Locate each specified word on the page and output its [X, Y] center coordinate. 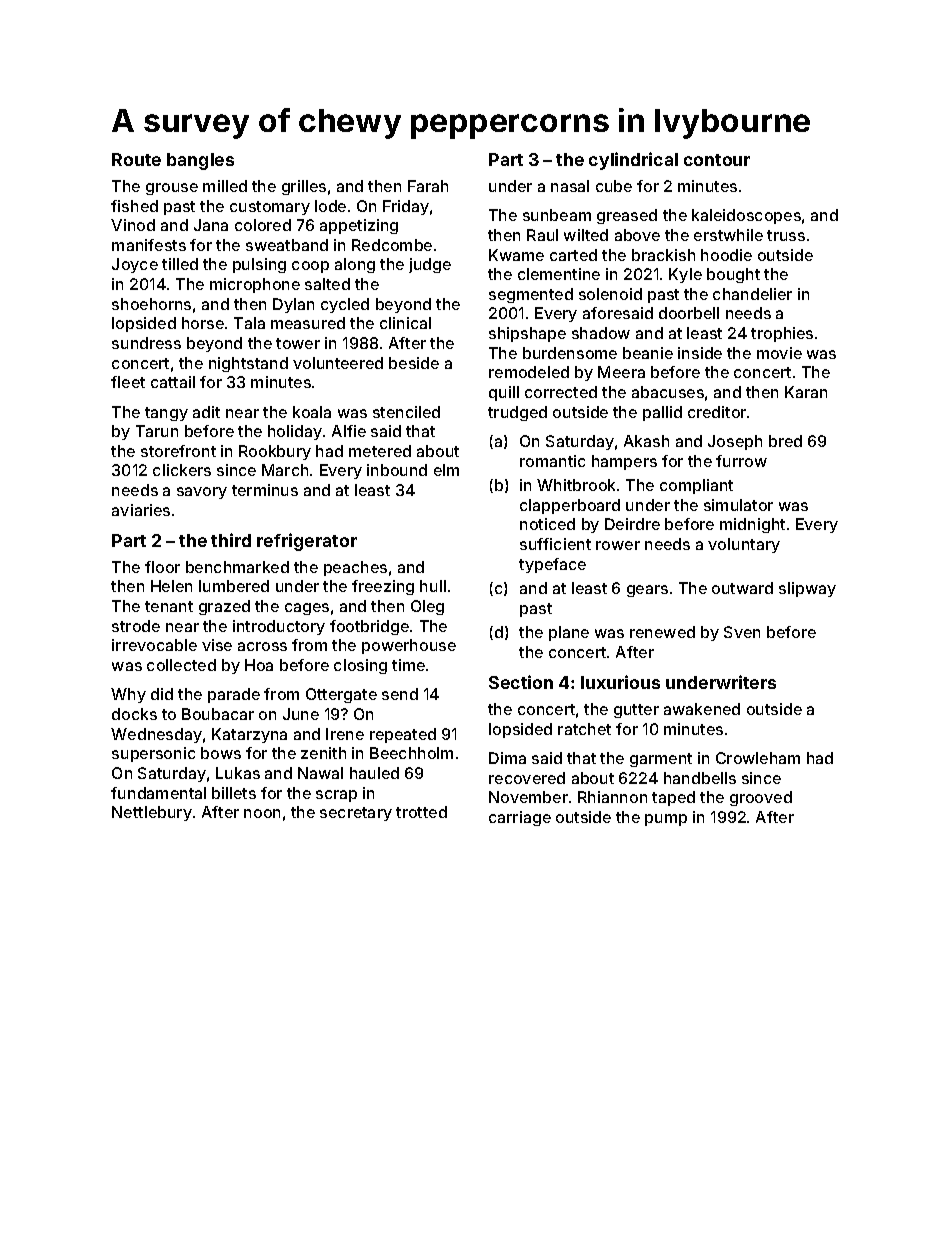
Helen [171, 586]
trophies [782, 334]
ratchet [584, 729]
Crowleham [758, 758]
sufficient [555, 544]
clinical [405, 323]
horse [203, 323]
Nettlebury [152, 813]
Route [136, 159]
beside [414, 363]
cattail [173, 382]
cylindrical [633, 161]
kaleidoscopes [746, 216]
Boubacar [218, 714]
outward [742, 588]
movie [779, 353]
